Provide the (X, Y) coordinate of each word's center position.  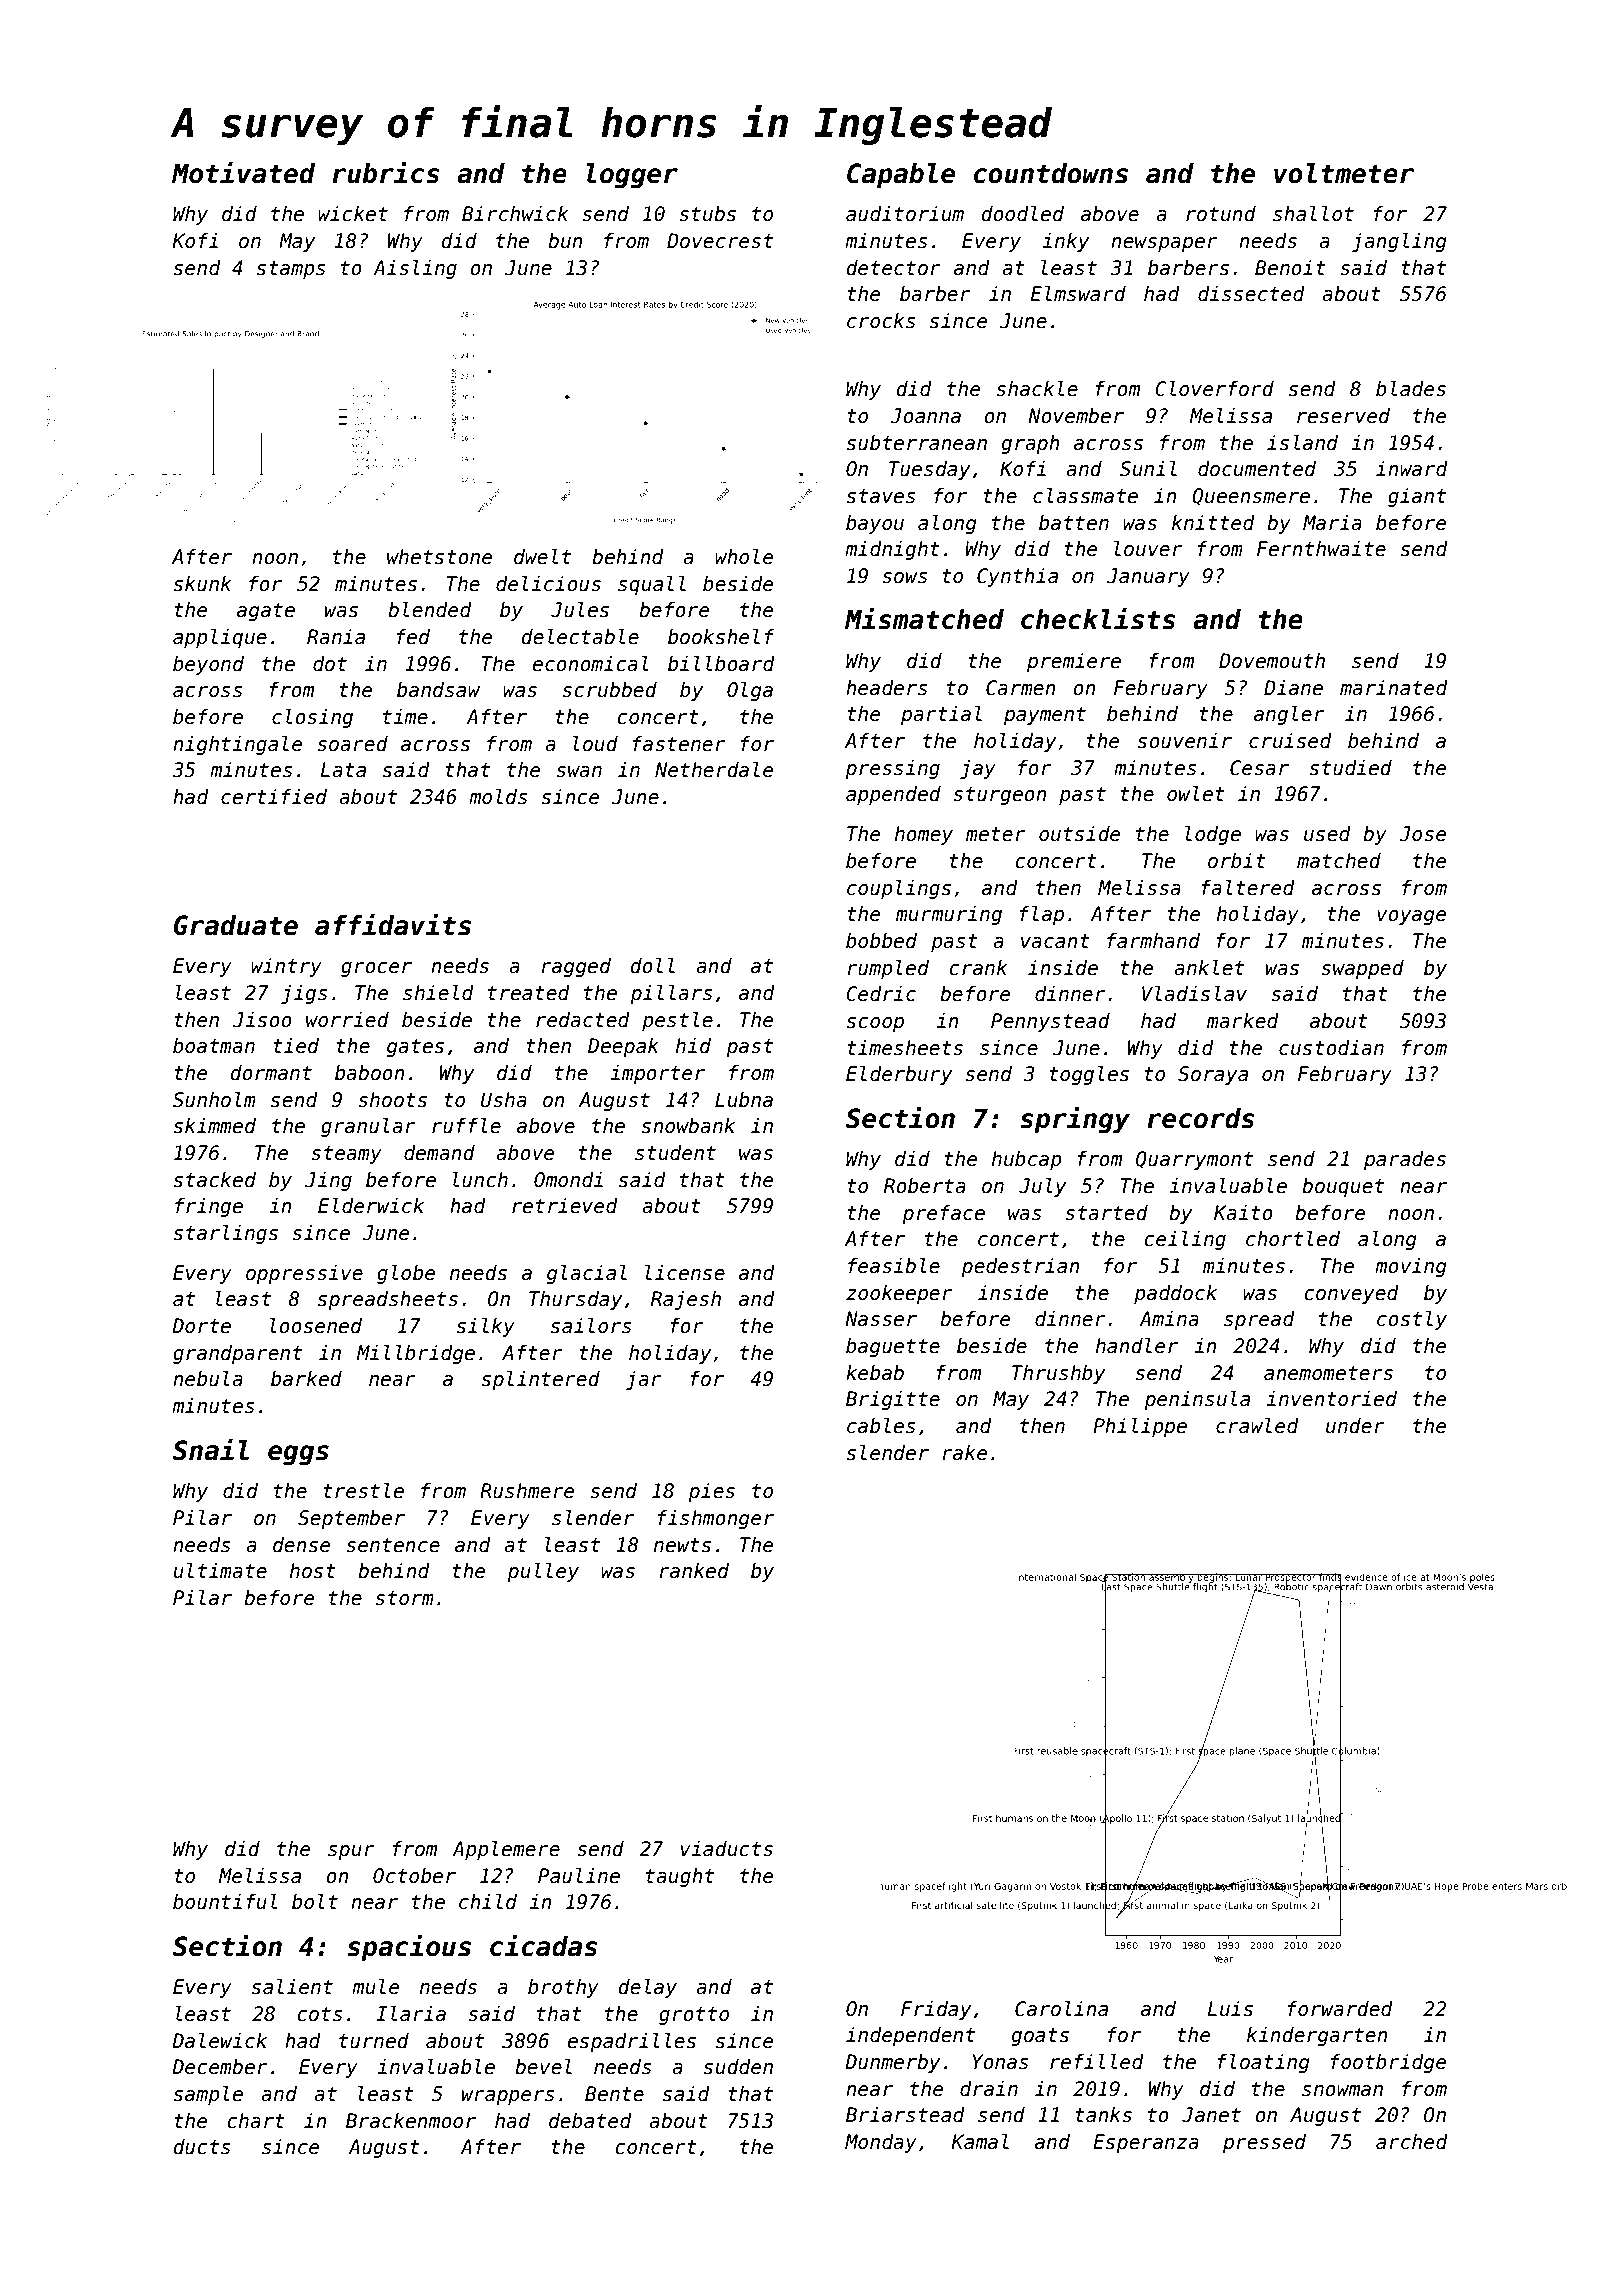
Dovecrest (720, 241)
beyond (208, 665)
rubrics (386, 172)
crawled (1257, 1426)
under (1355, 1426)
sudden (738, 2067)
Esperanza (1146, 2143)
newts (682, 1545)
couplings (899, 889)
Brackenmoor (411, 2121)
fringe (209, 1207)
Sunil (1148, 469)
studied (1351, 768)
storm (404, 1598)
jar (644, 1380)
